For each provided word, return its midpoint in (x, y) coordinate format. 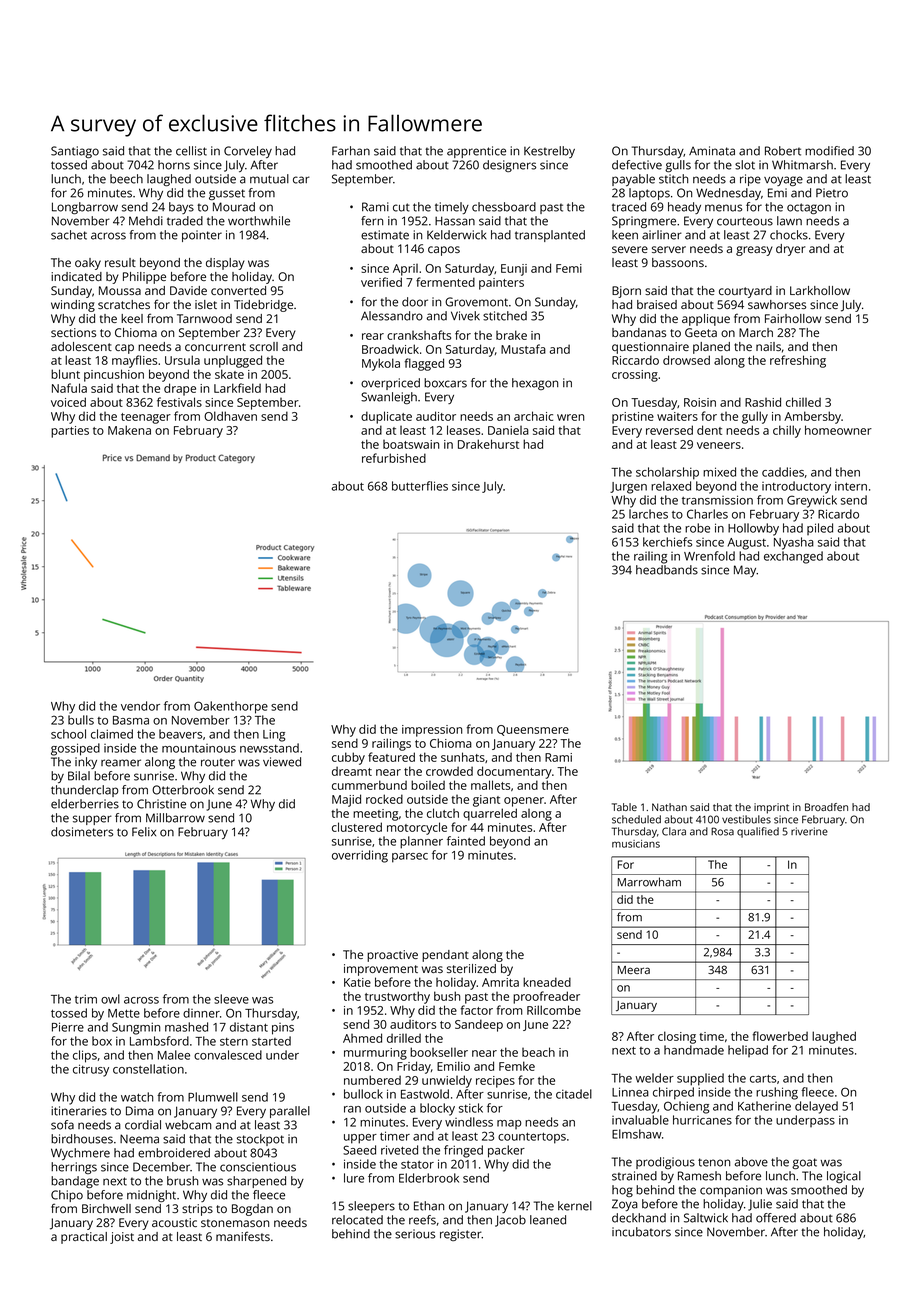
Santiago (75, 152)
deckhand (639, 1218)
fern (372, 221)
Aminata (712, 151)
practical (84, 1238)
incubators (641, 1232)
